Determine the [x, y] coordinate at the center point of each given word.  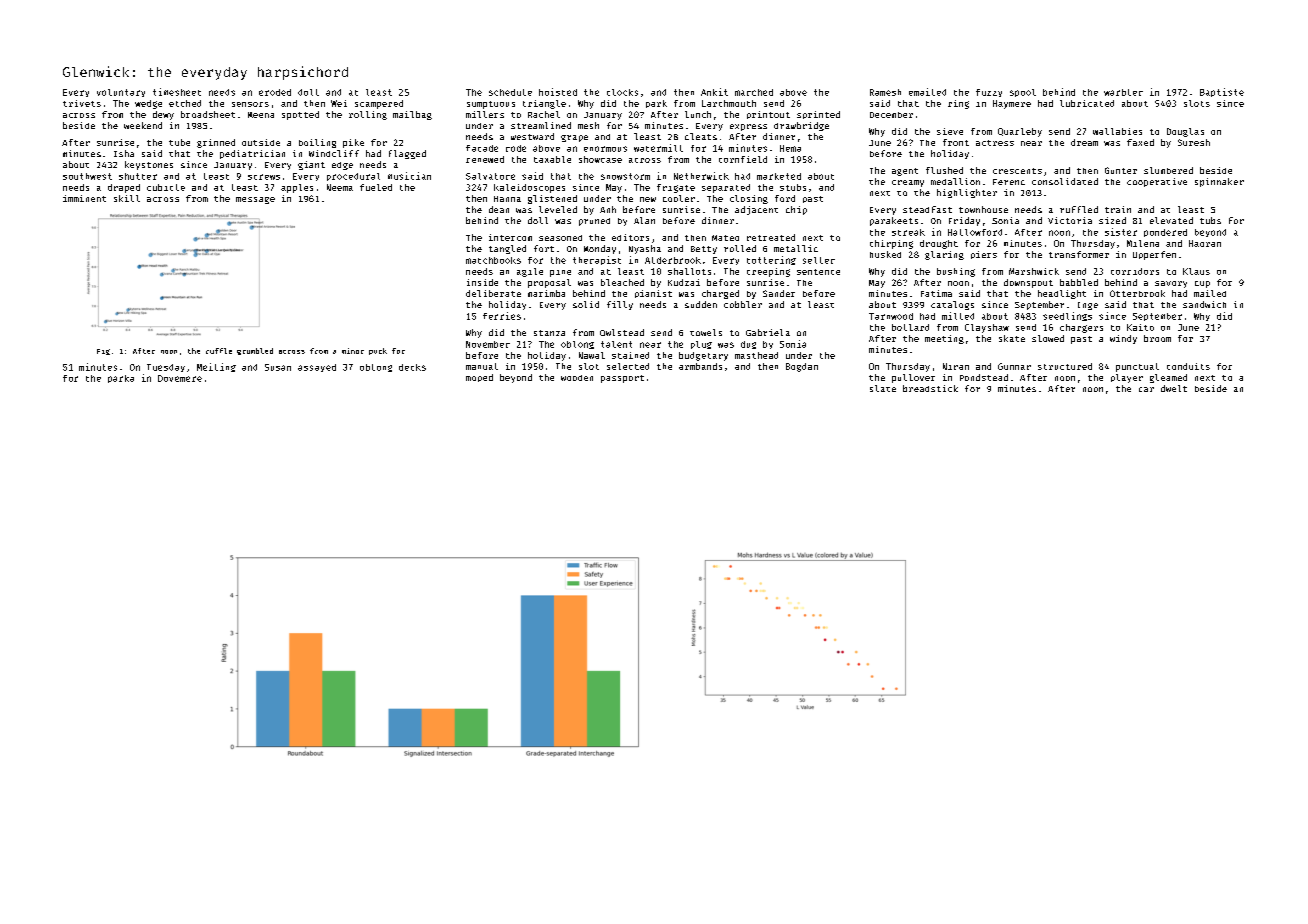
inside [482, 282]
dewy [163, 115]
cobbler [743, 304]
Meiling [216, 367]
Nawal [592, 355]
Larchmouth [729, 103]
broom [1157, 338]
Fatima [936, 293]
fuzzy [989, 93]
